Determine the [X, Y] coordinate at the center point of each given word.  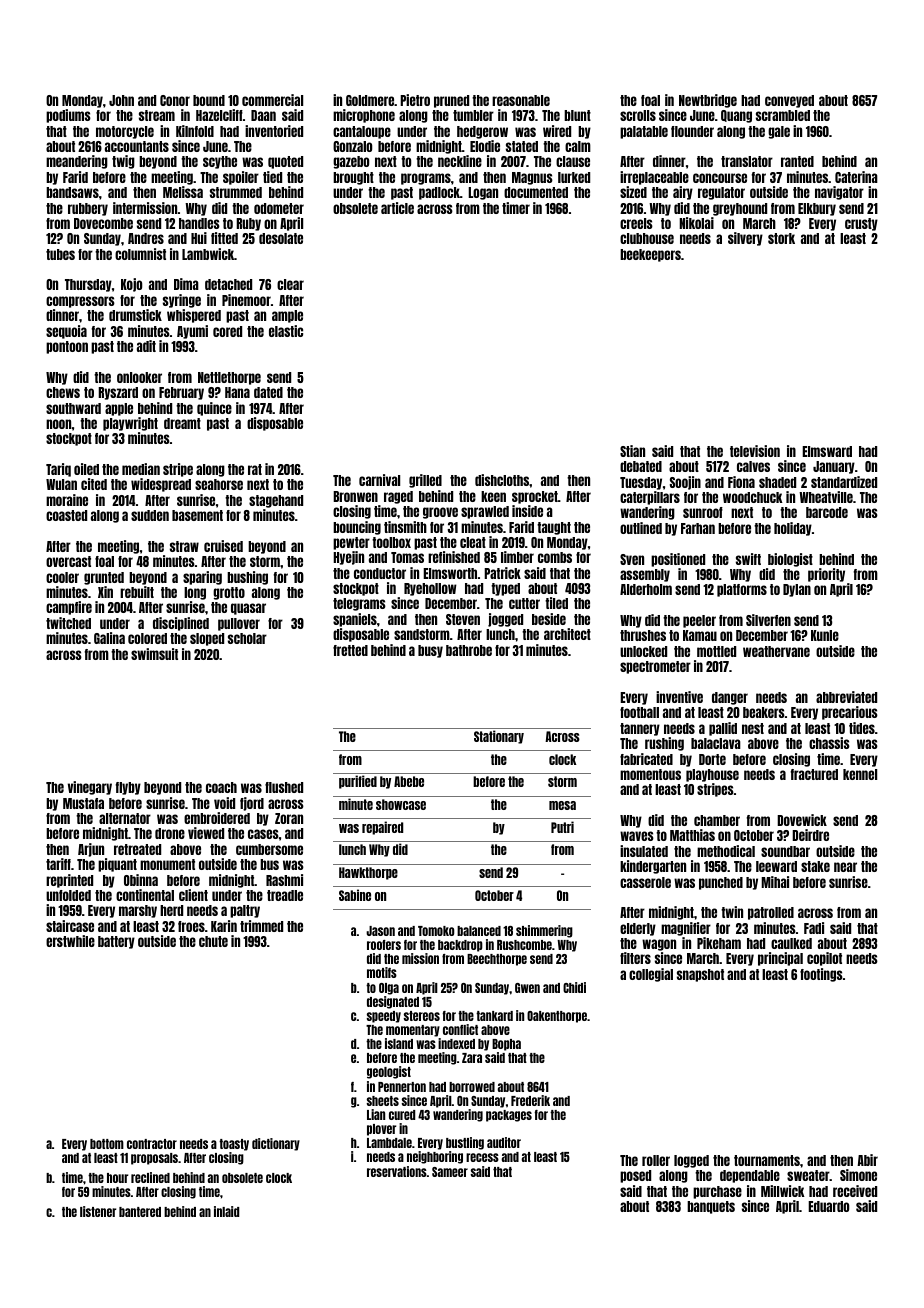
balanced [479, 931]
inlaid [226, 1211]
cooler [62, 577]
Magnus [532, 178]
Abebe [409, 781]
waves [637, 836]
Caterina [856, 177]
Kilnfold [195, 131]
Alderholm [646, 589]
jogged [505, 620]
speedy [384, 1017]
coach [221, 787]
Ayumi [192, 332]
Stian [632, 451]
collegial [651, 975]
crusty [861, 224]
